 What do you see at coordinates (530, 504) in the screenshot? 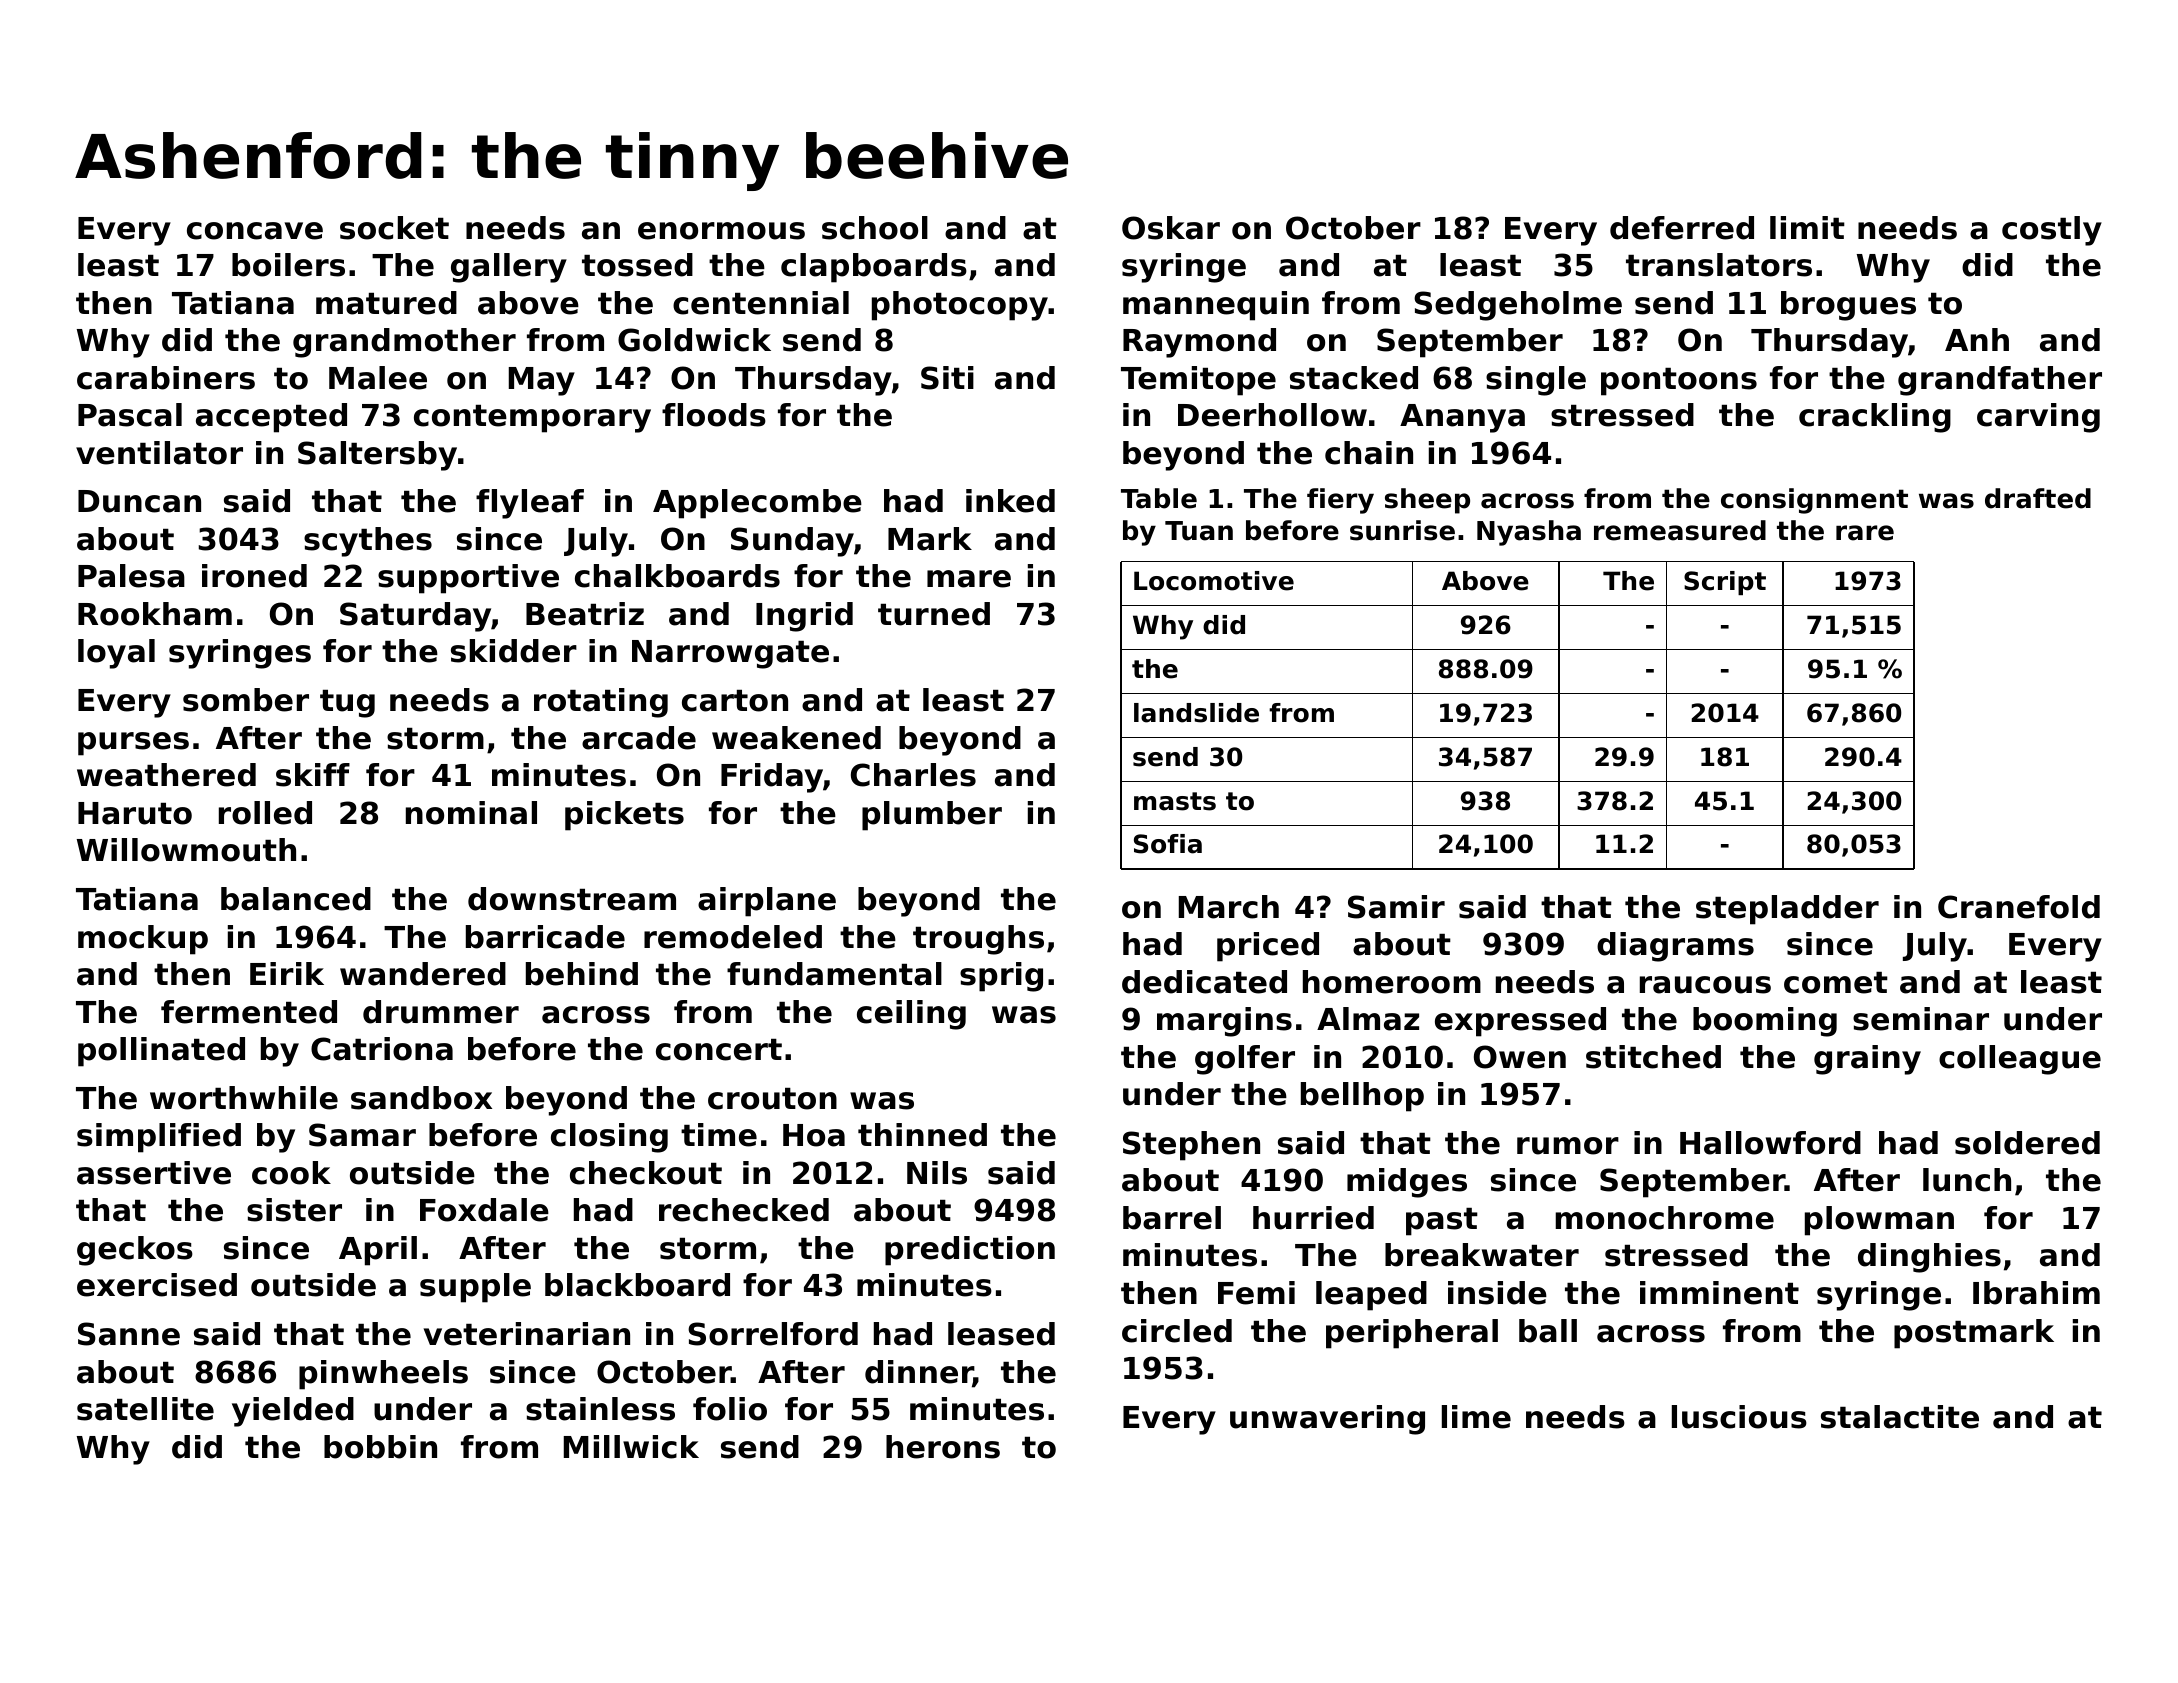
I see `flyleaf` at bounding box center [530, 504].
